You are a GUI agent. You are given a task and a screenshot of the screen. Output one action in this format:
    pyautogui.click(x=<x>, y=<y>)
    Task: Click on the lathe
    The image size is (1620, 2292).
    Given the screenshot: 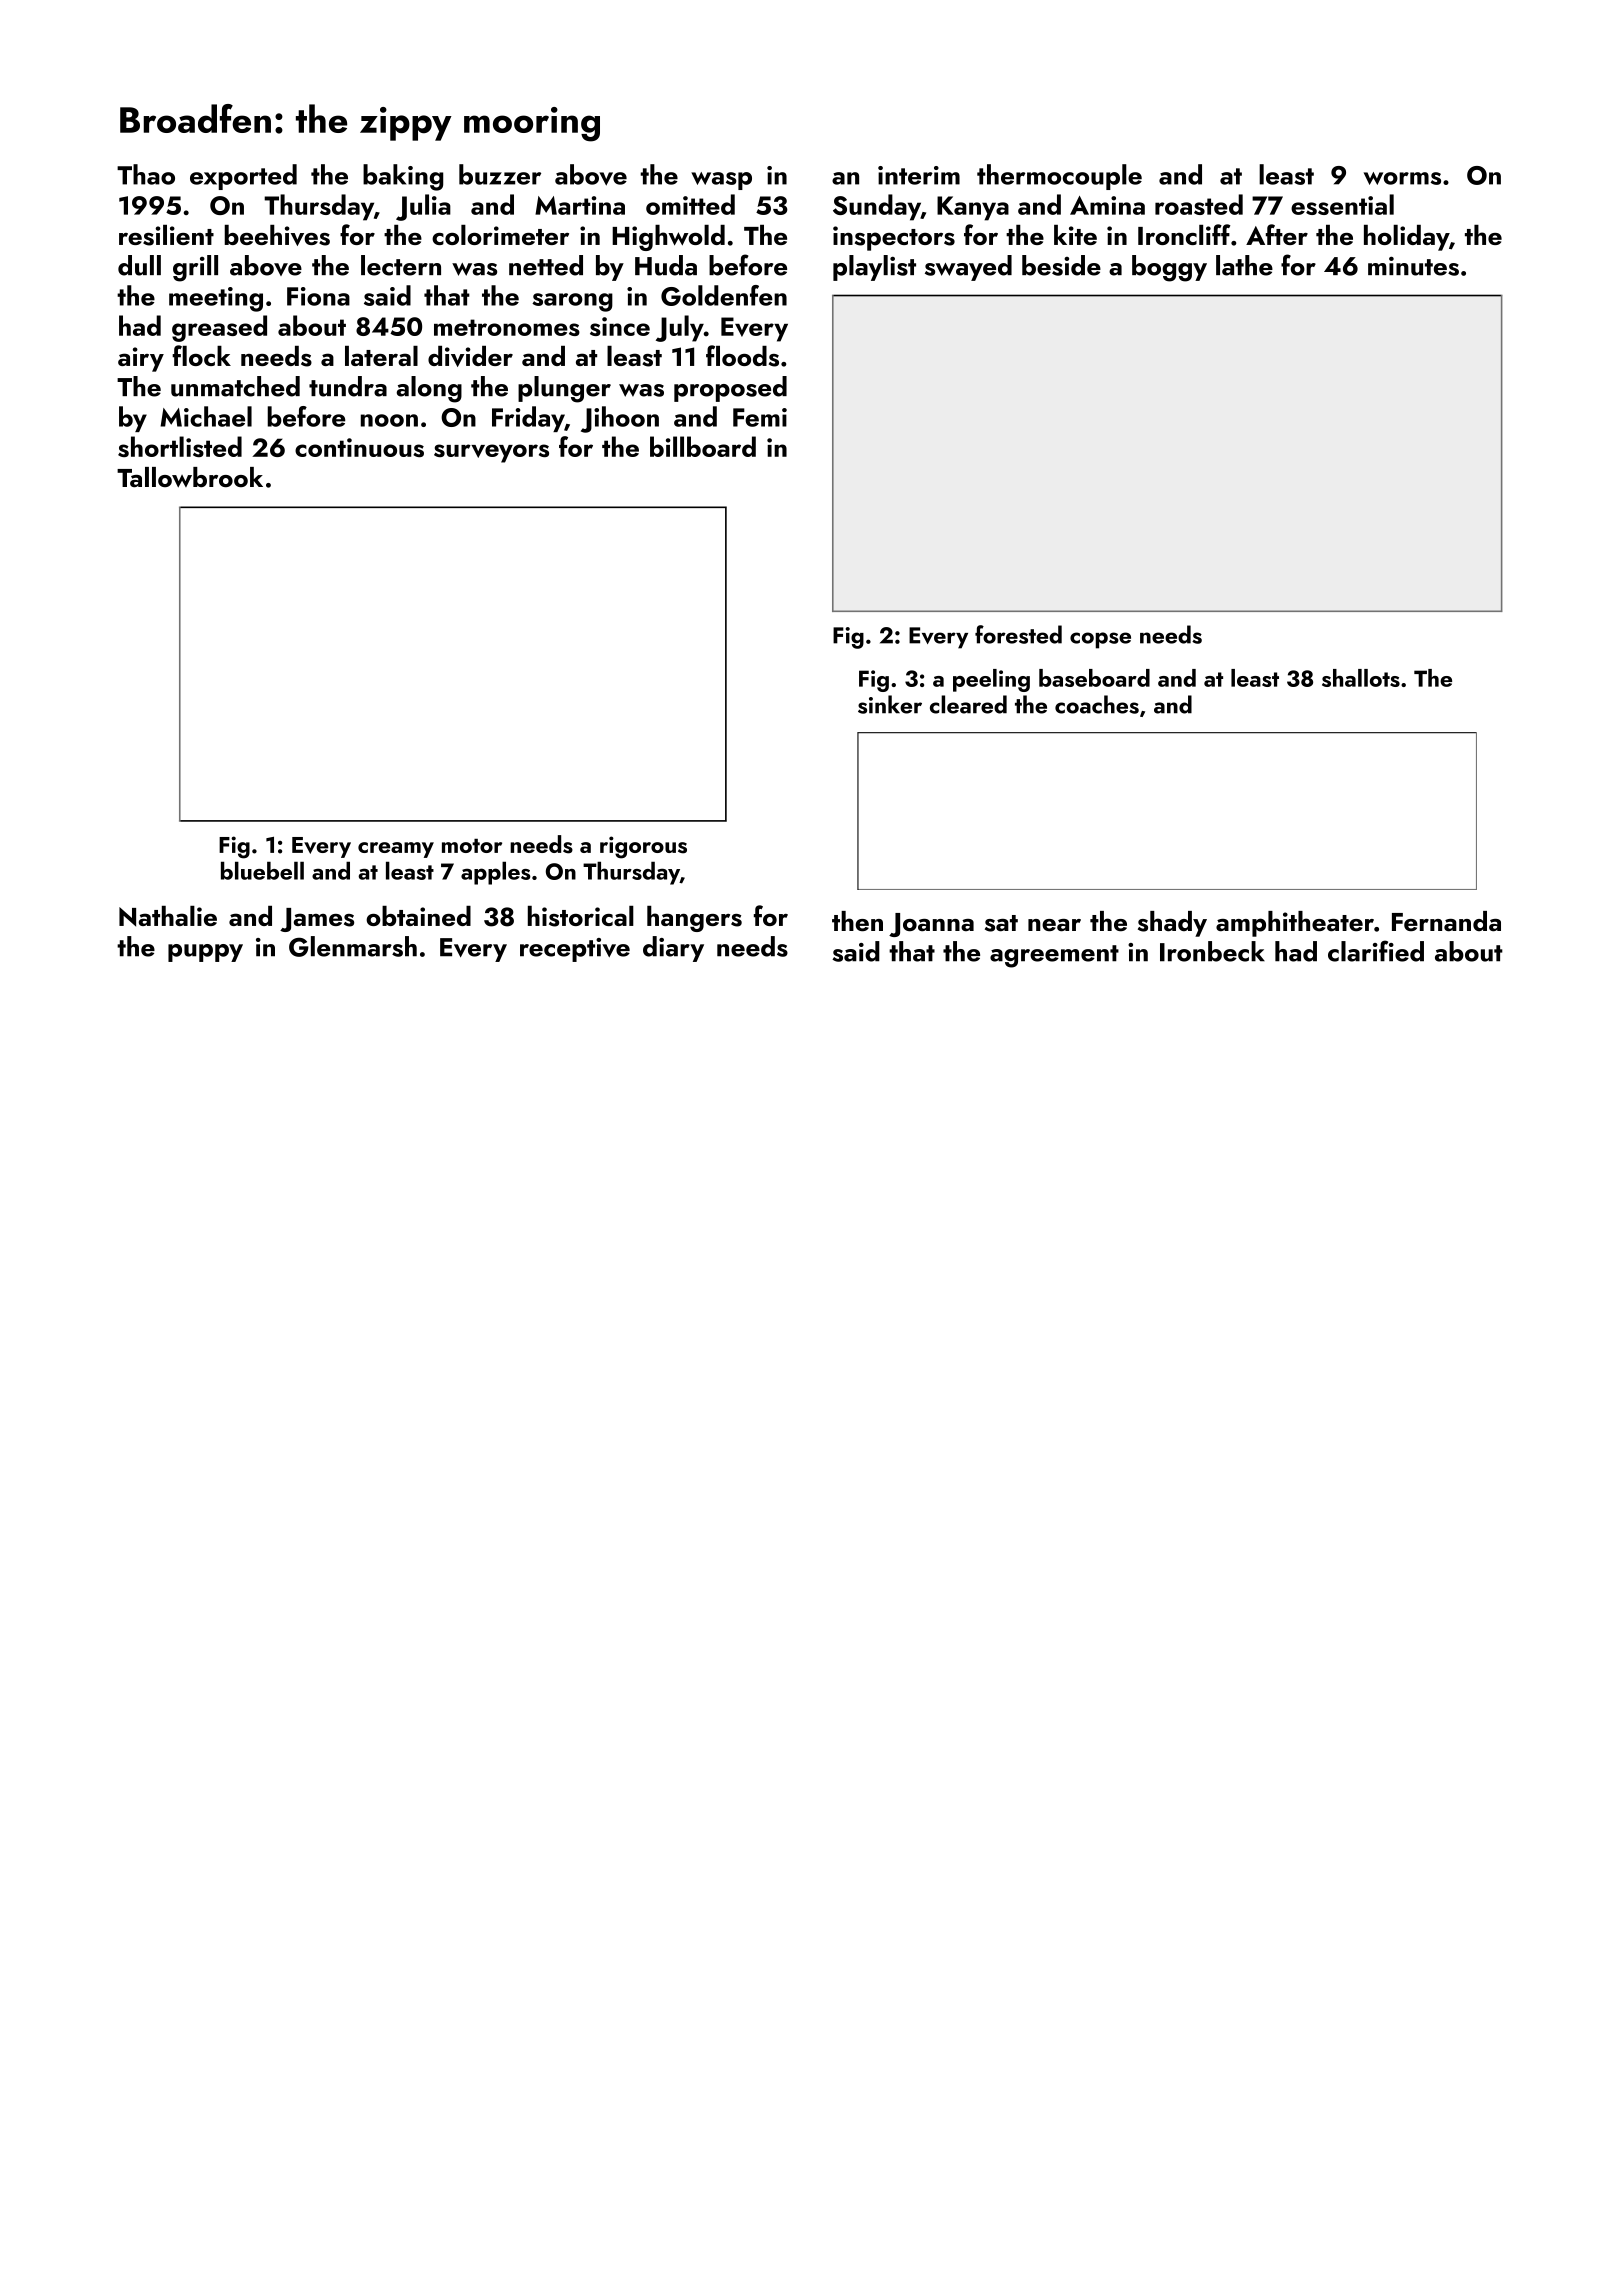 What is the action you would take?
    pyautogui.click(x=1244, y=265)
